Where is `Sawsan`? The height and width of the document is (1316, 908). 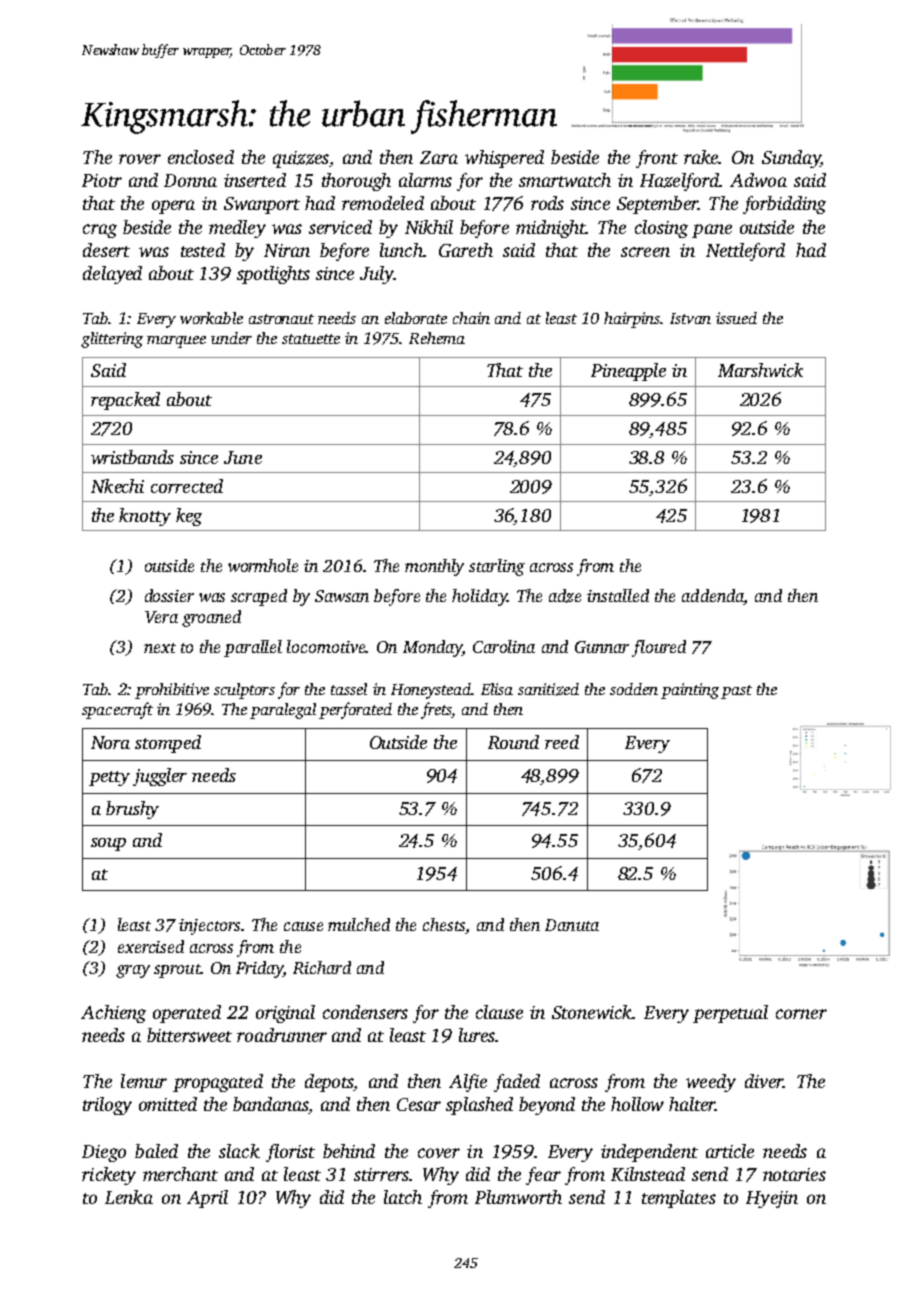 Sawsan is located at coordinates (342, 596).
